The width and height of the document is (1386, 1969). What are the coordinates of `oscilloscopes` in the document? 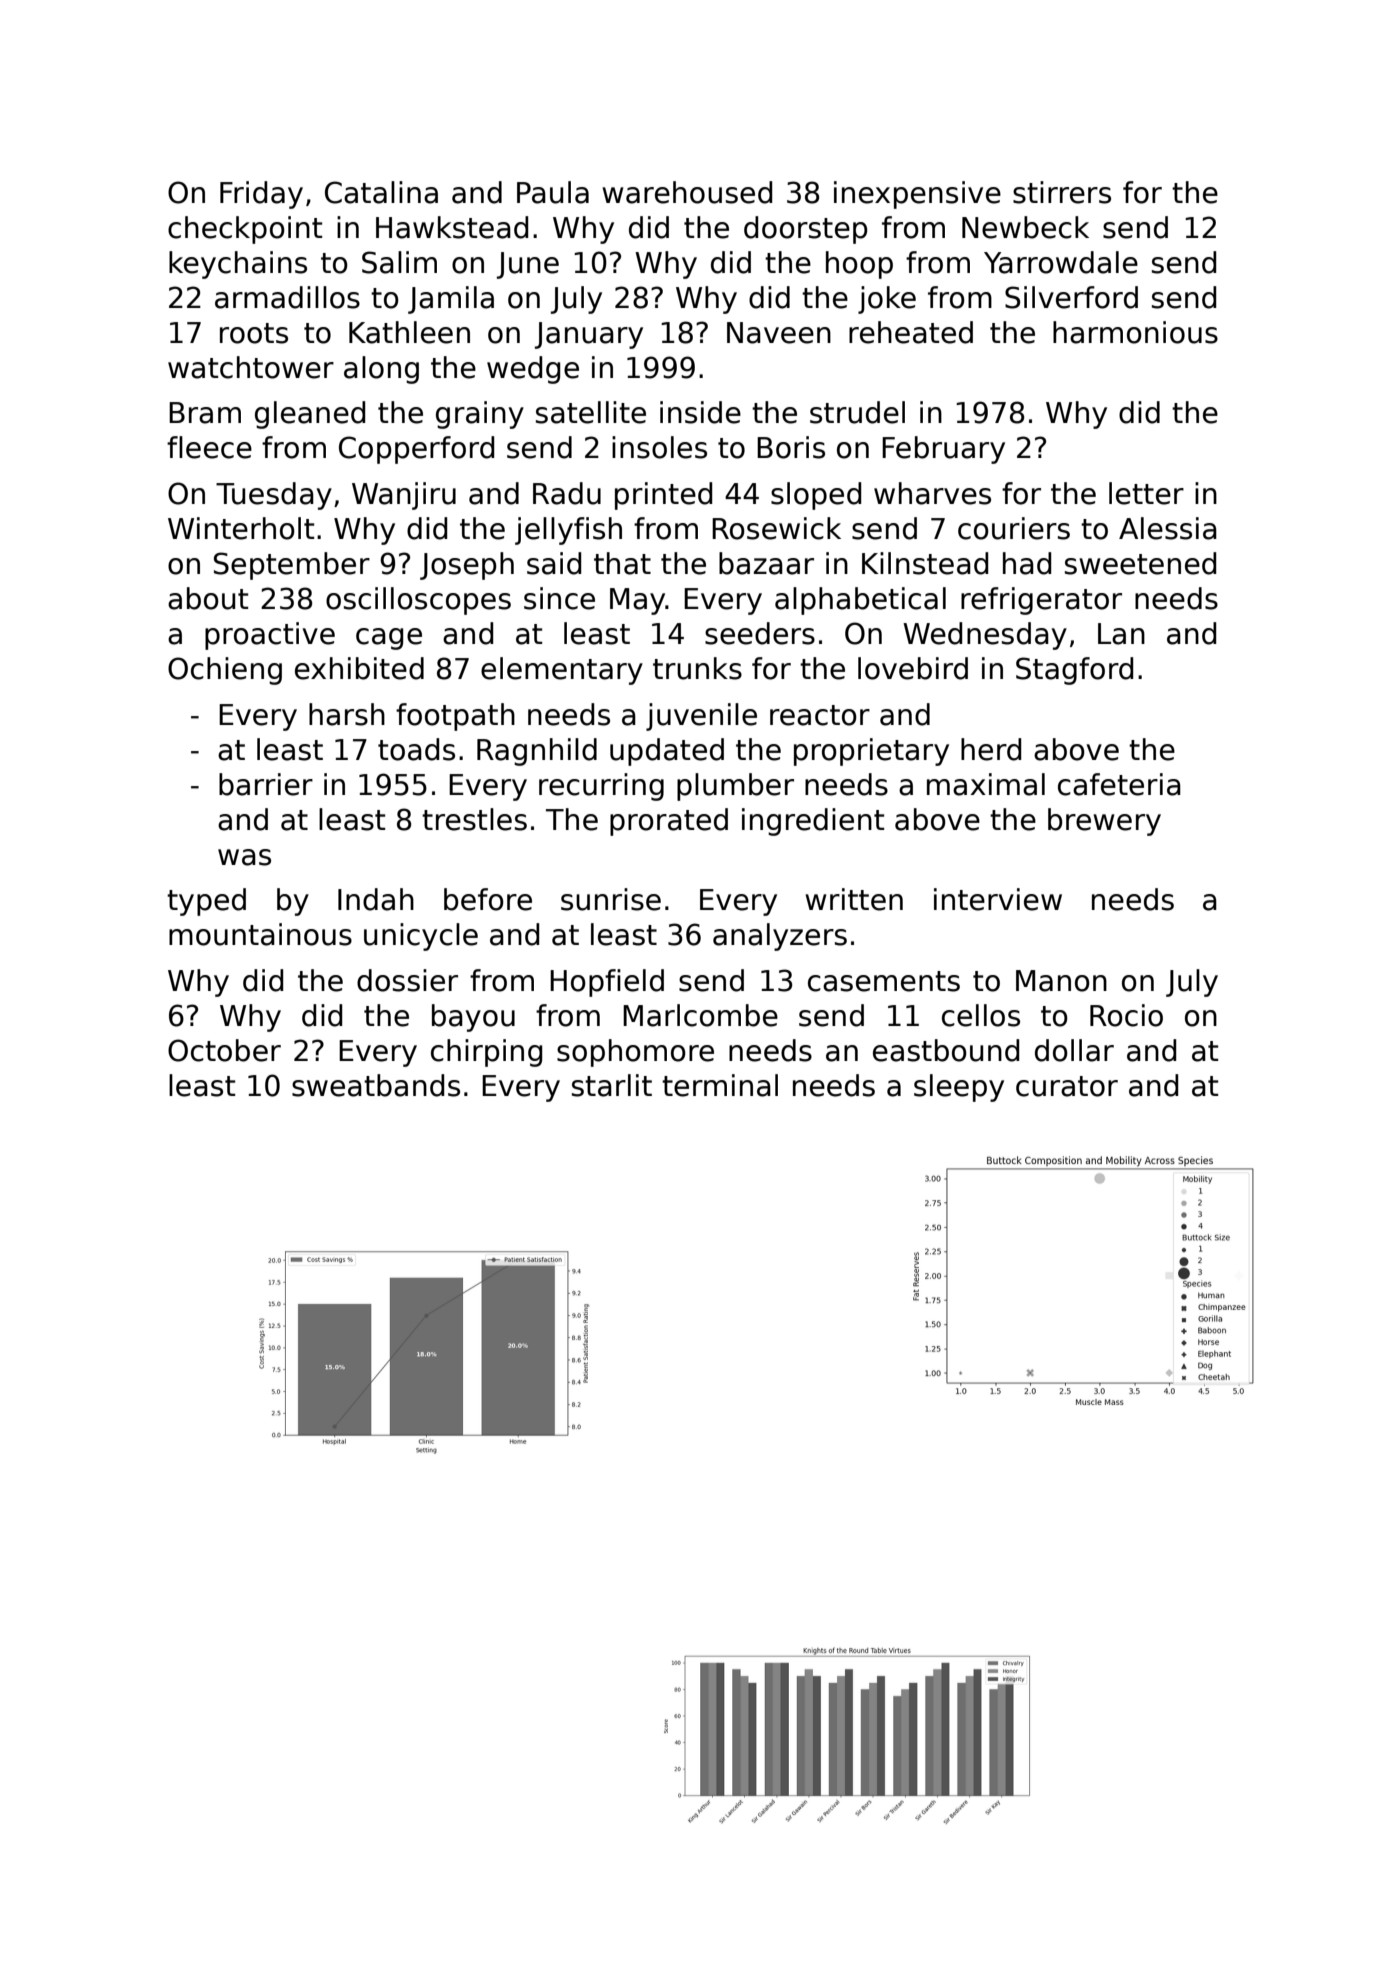 It's located at (418, 601).
